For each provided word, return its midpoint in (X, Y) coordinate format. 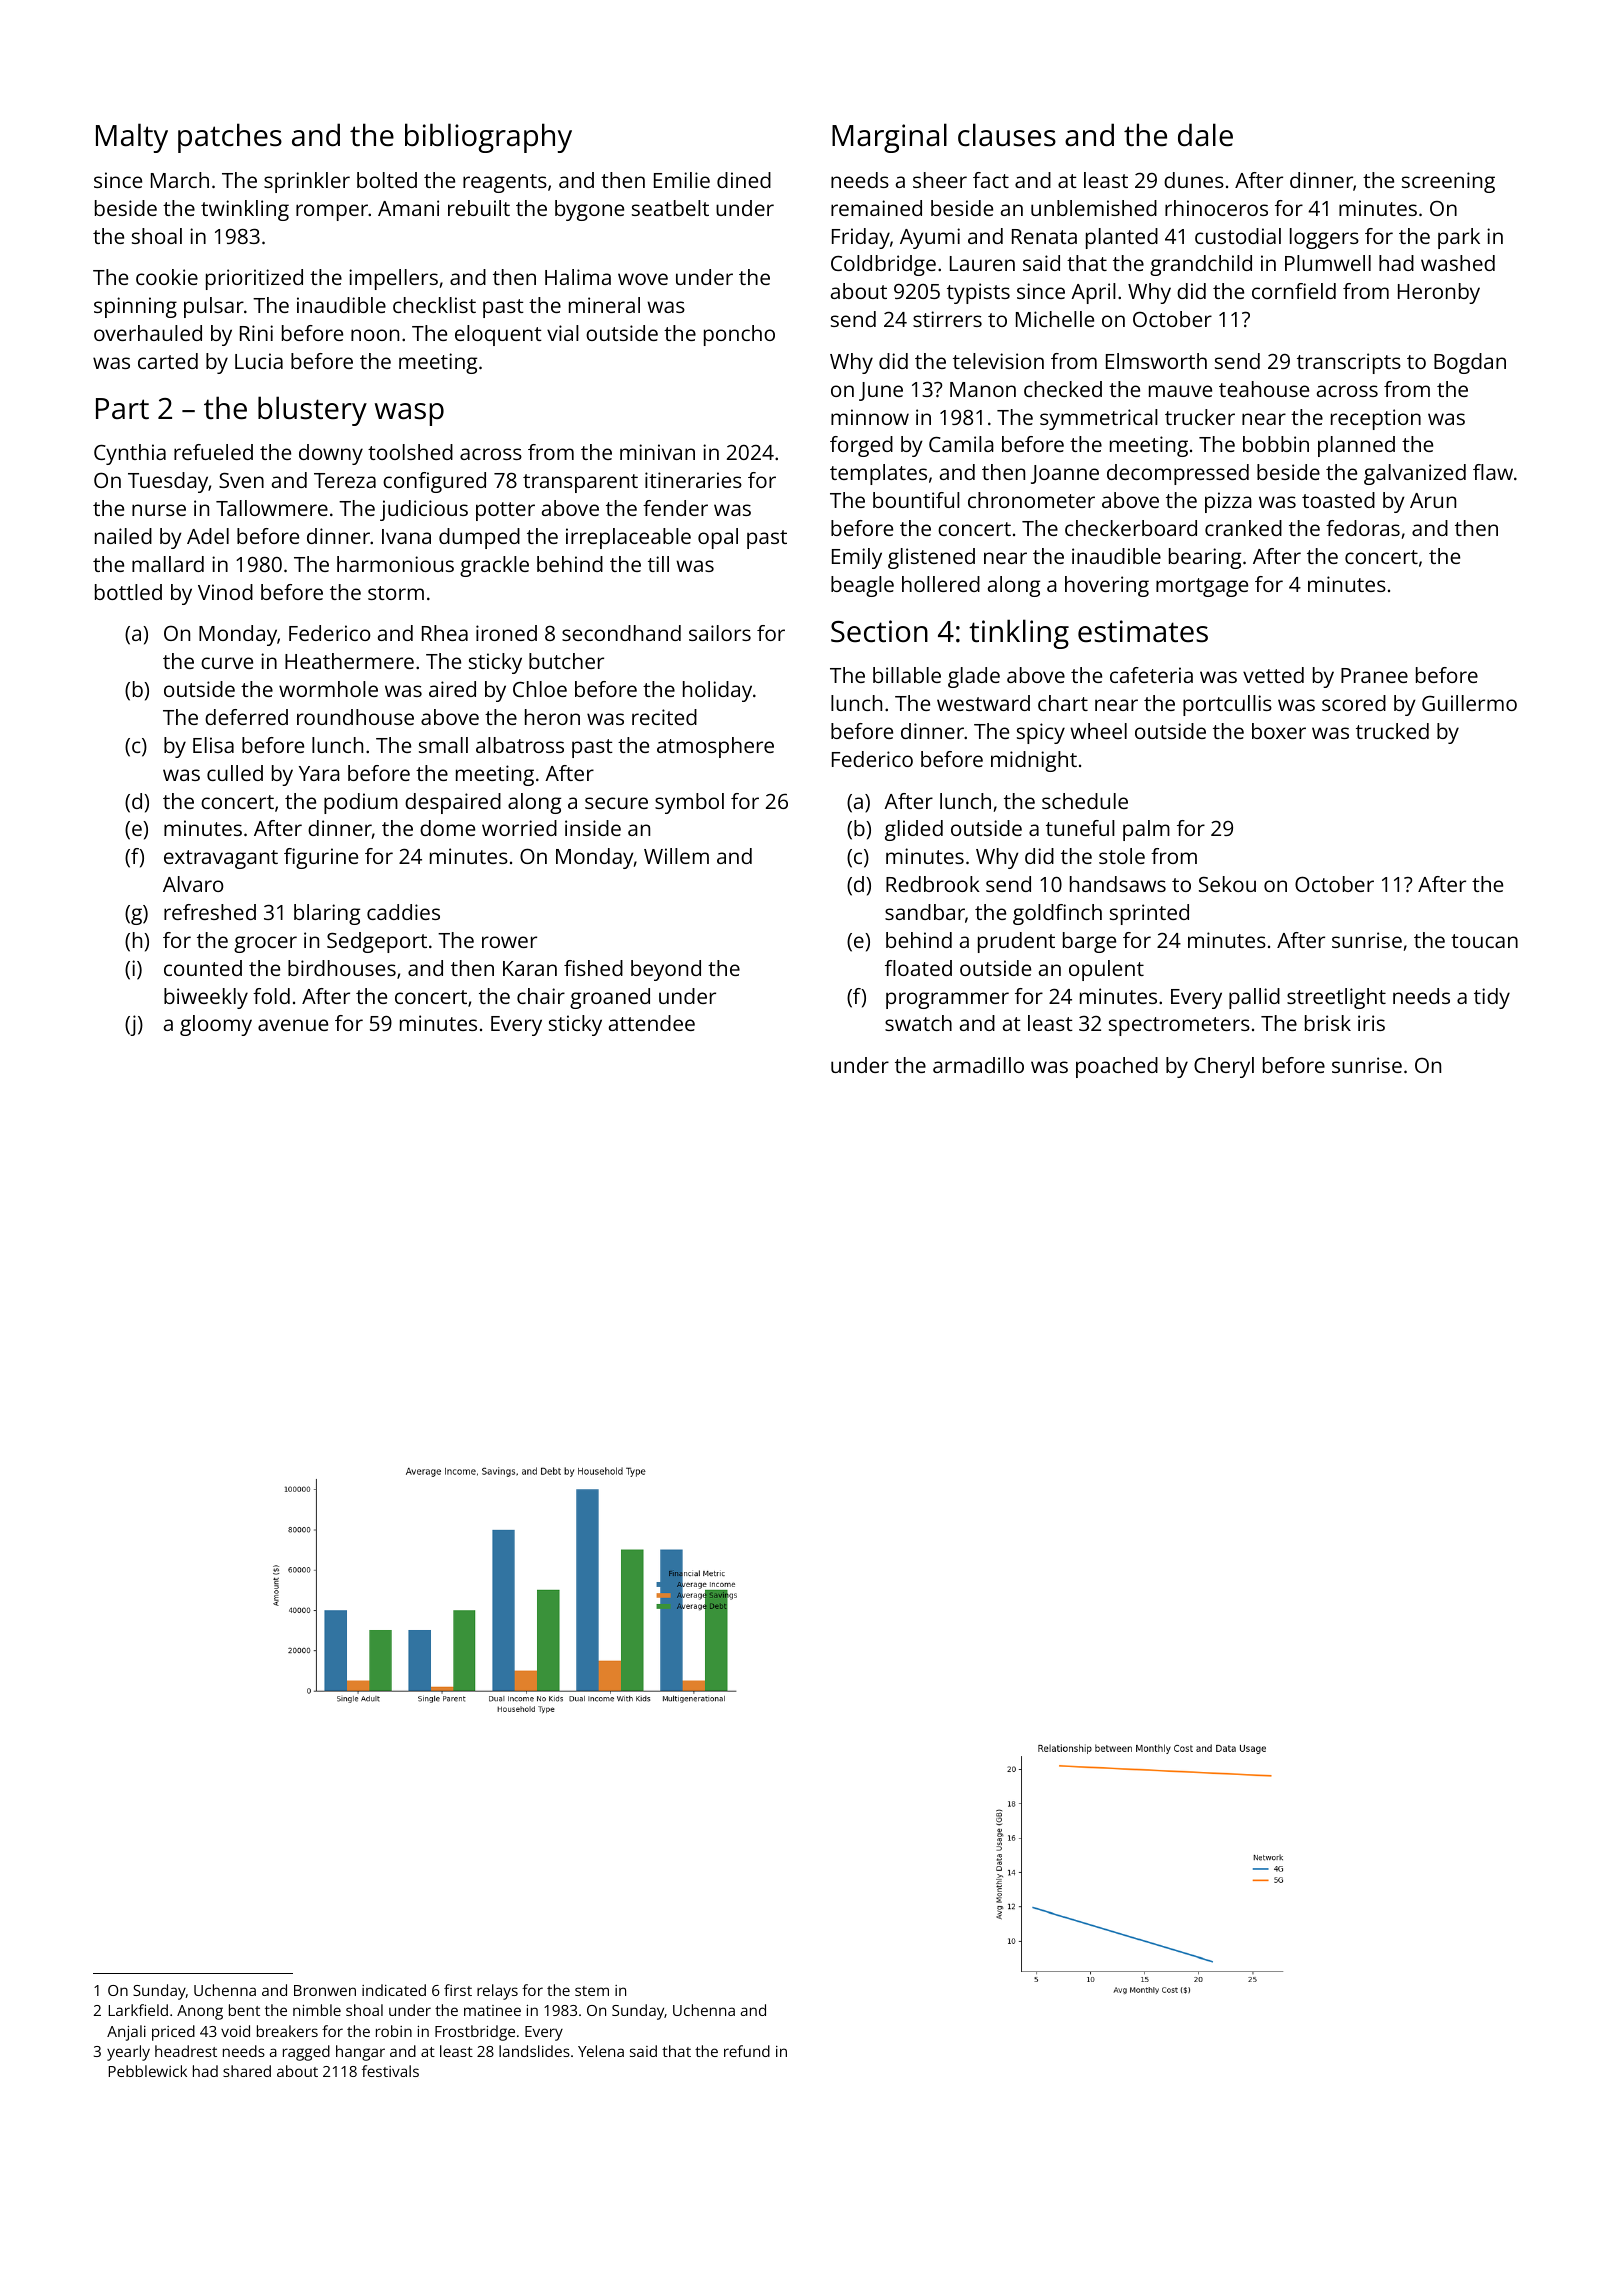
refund (747, 2051)
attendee (652, 1023)
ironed (506, 633)
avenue (293, 1025)
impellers (393, 279)
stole (1122, 856)
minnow (870, 417)
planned (1356, 446)
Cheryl (1224, 1067)
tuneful (1080, 828)
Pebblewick (148, 2071)
